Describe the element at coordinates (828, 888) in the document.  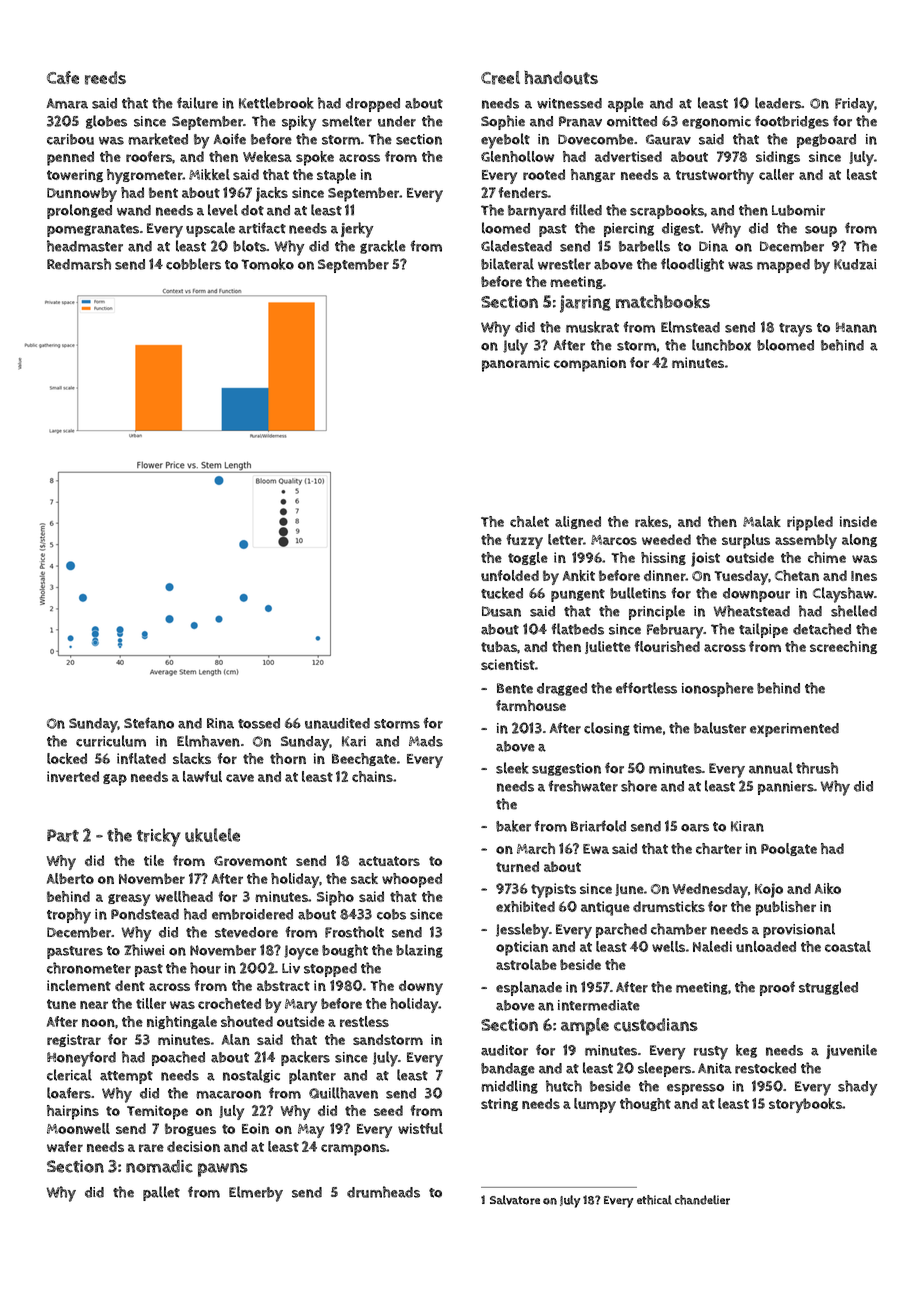
I see `Aiko` at that location.
